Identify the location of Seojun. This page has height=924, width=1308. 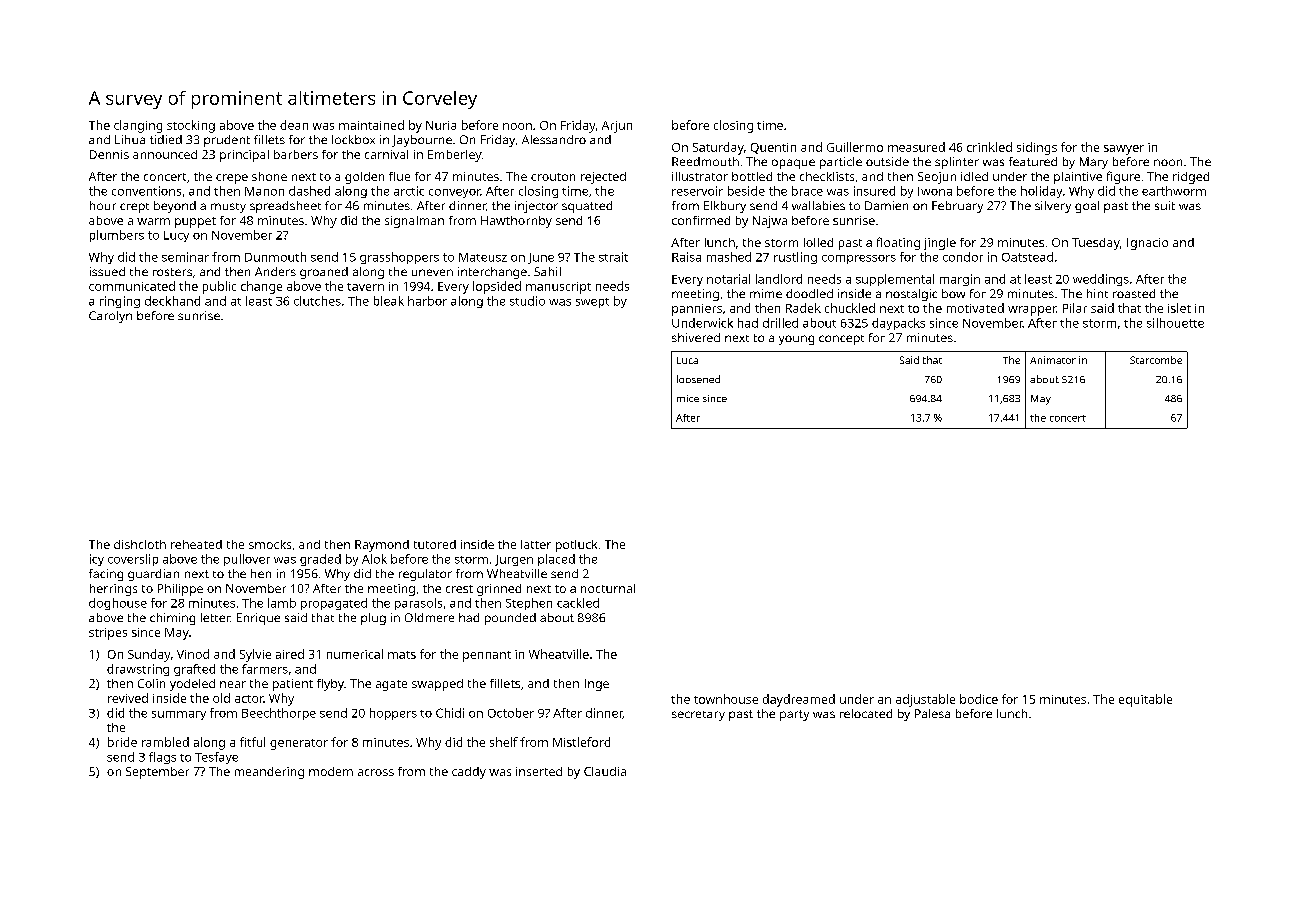
(937, 178).
